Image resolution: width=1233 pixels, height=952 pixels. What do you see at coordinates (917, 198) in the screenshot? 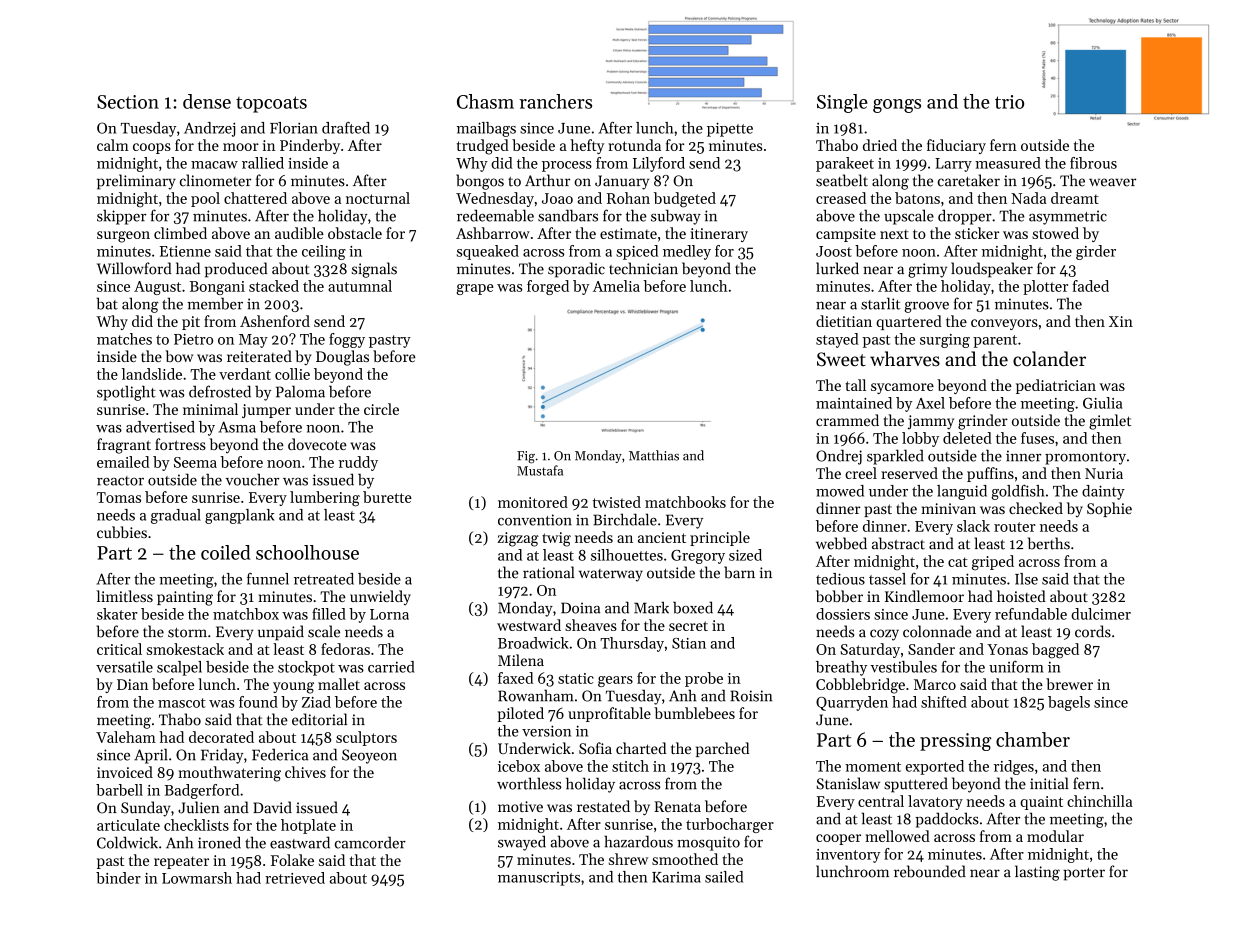
I see `batons` at bounding box center [917, 198].
